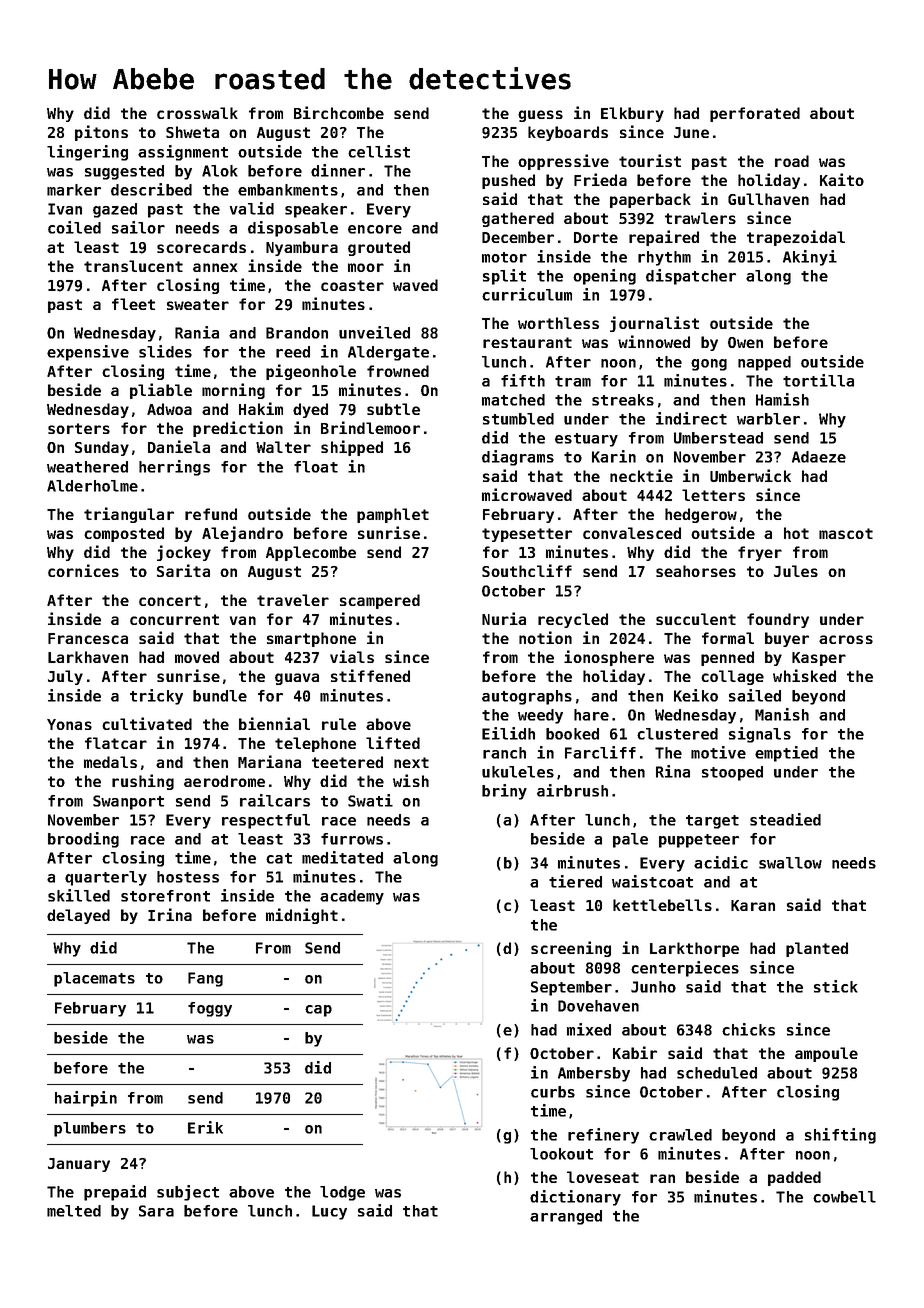  What do you see at coordinates (352, 897) in the page?
I see `academy` at bounding box center [352, 897].
